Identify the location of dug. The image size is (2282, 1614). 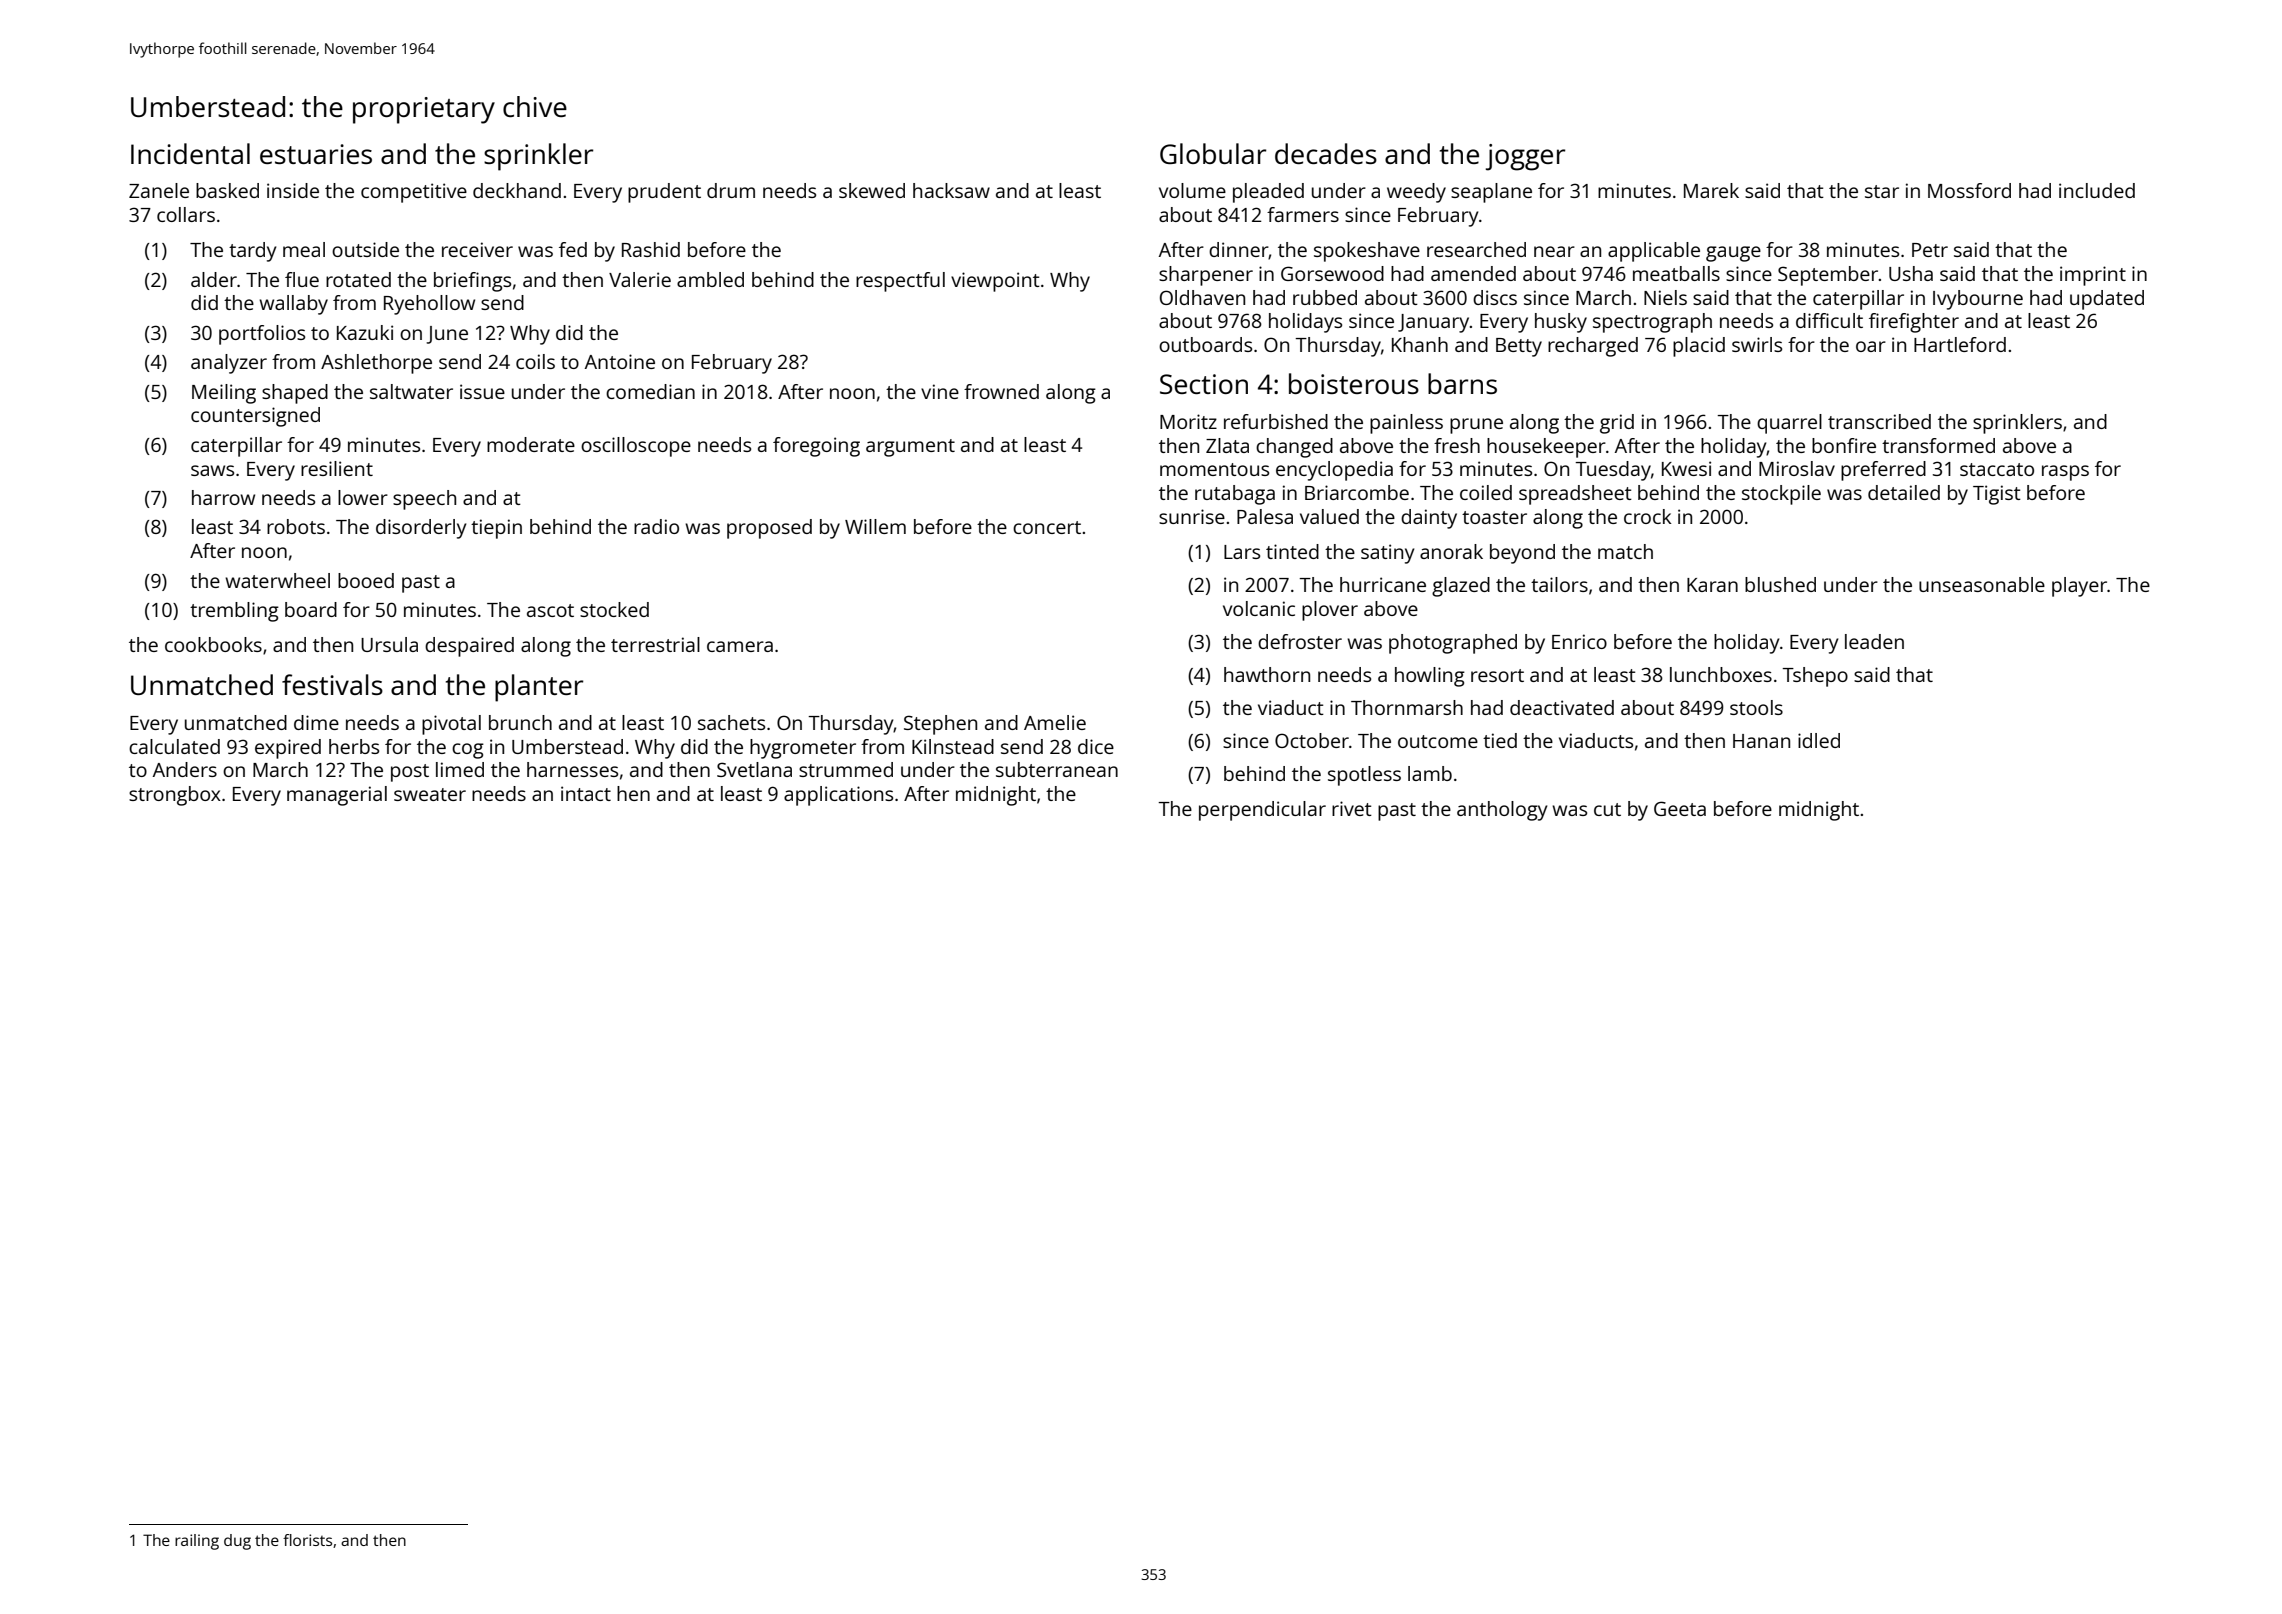
(237, 1542).
